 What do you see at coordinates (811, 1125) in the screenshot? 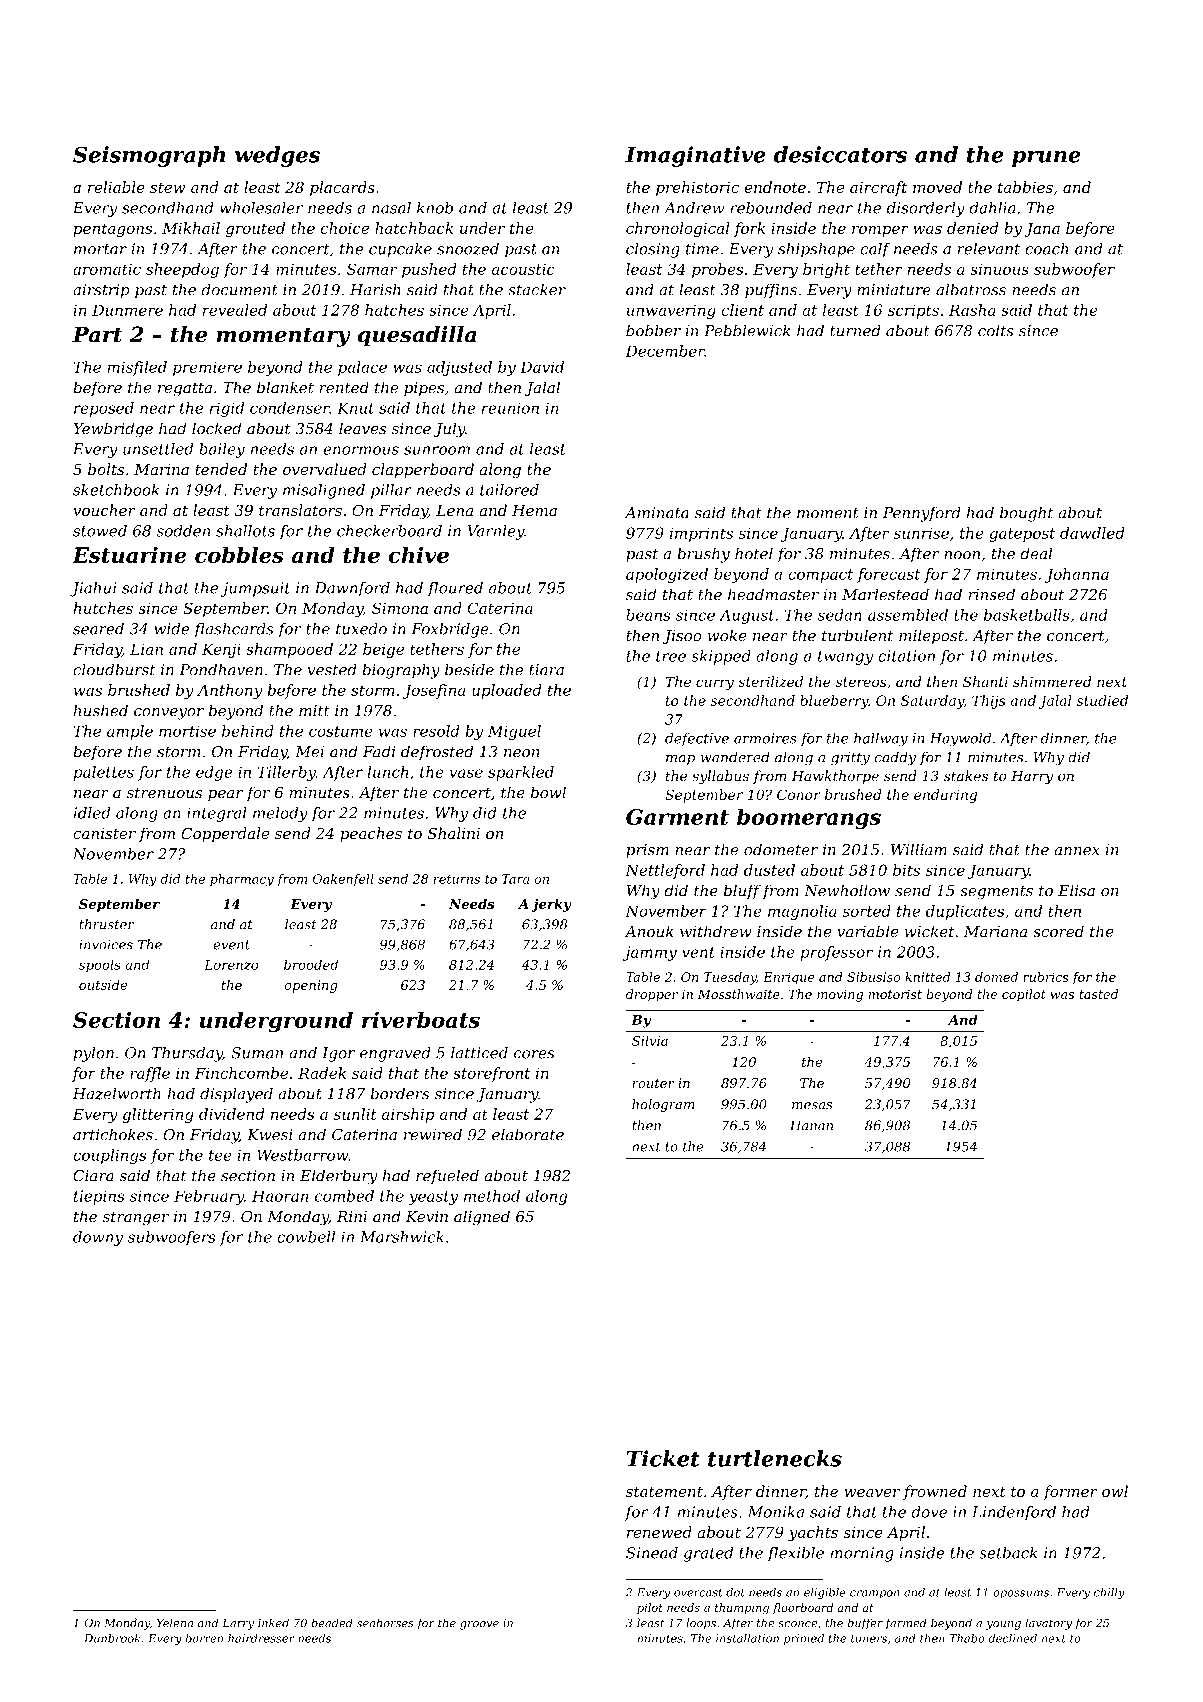
I see `Hanan` at bounding box center [811, 1125].
